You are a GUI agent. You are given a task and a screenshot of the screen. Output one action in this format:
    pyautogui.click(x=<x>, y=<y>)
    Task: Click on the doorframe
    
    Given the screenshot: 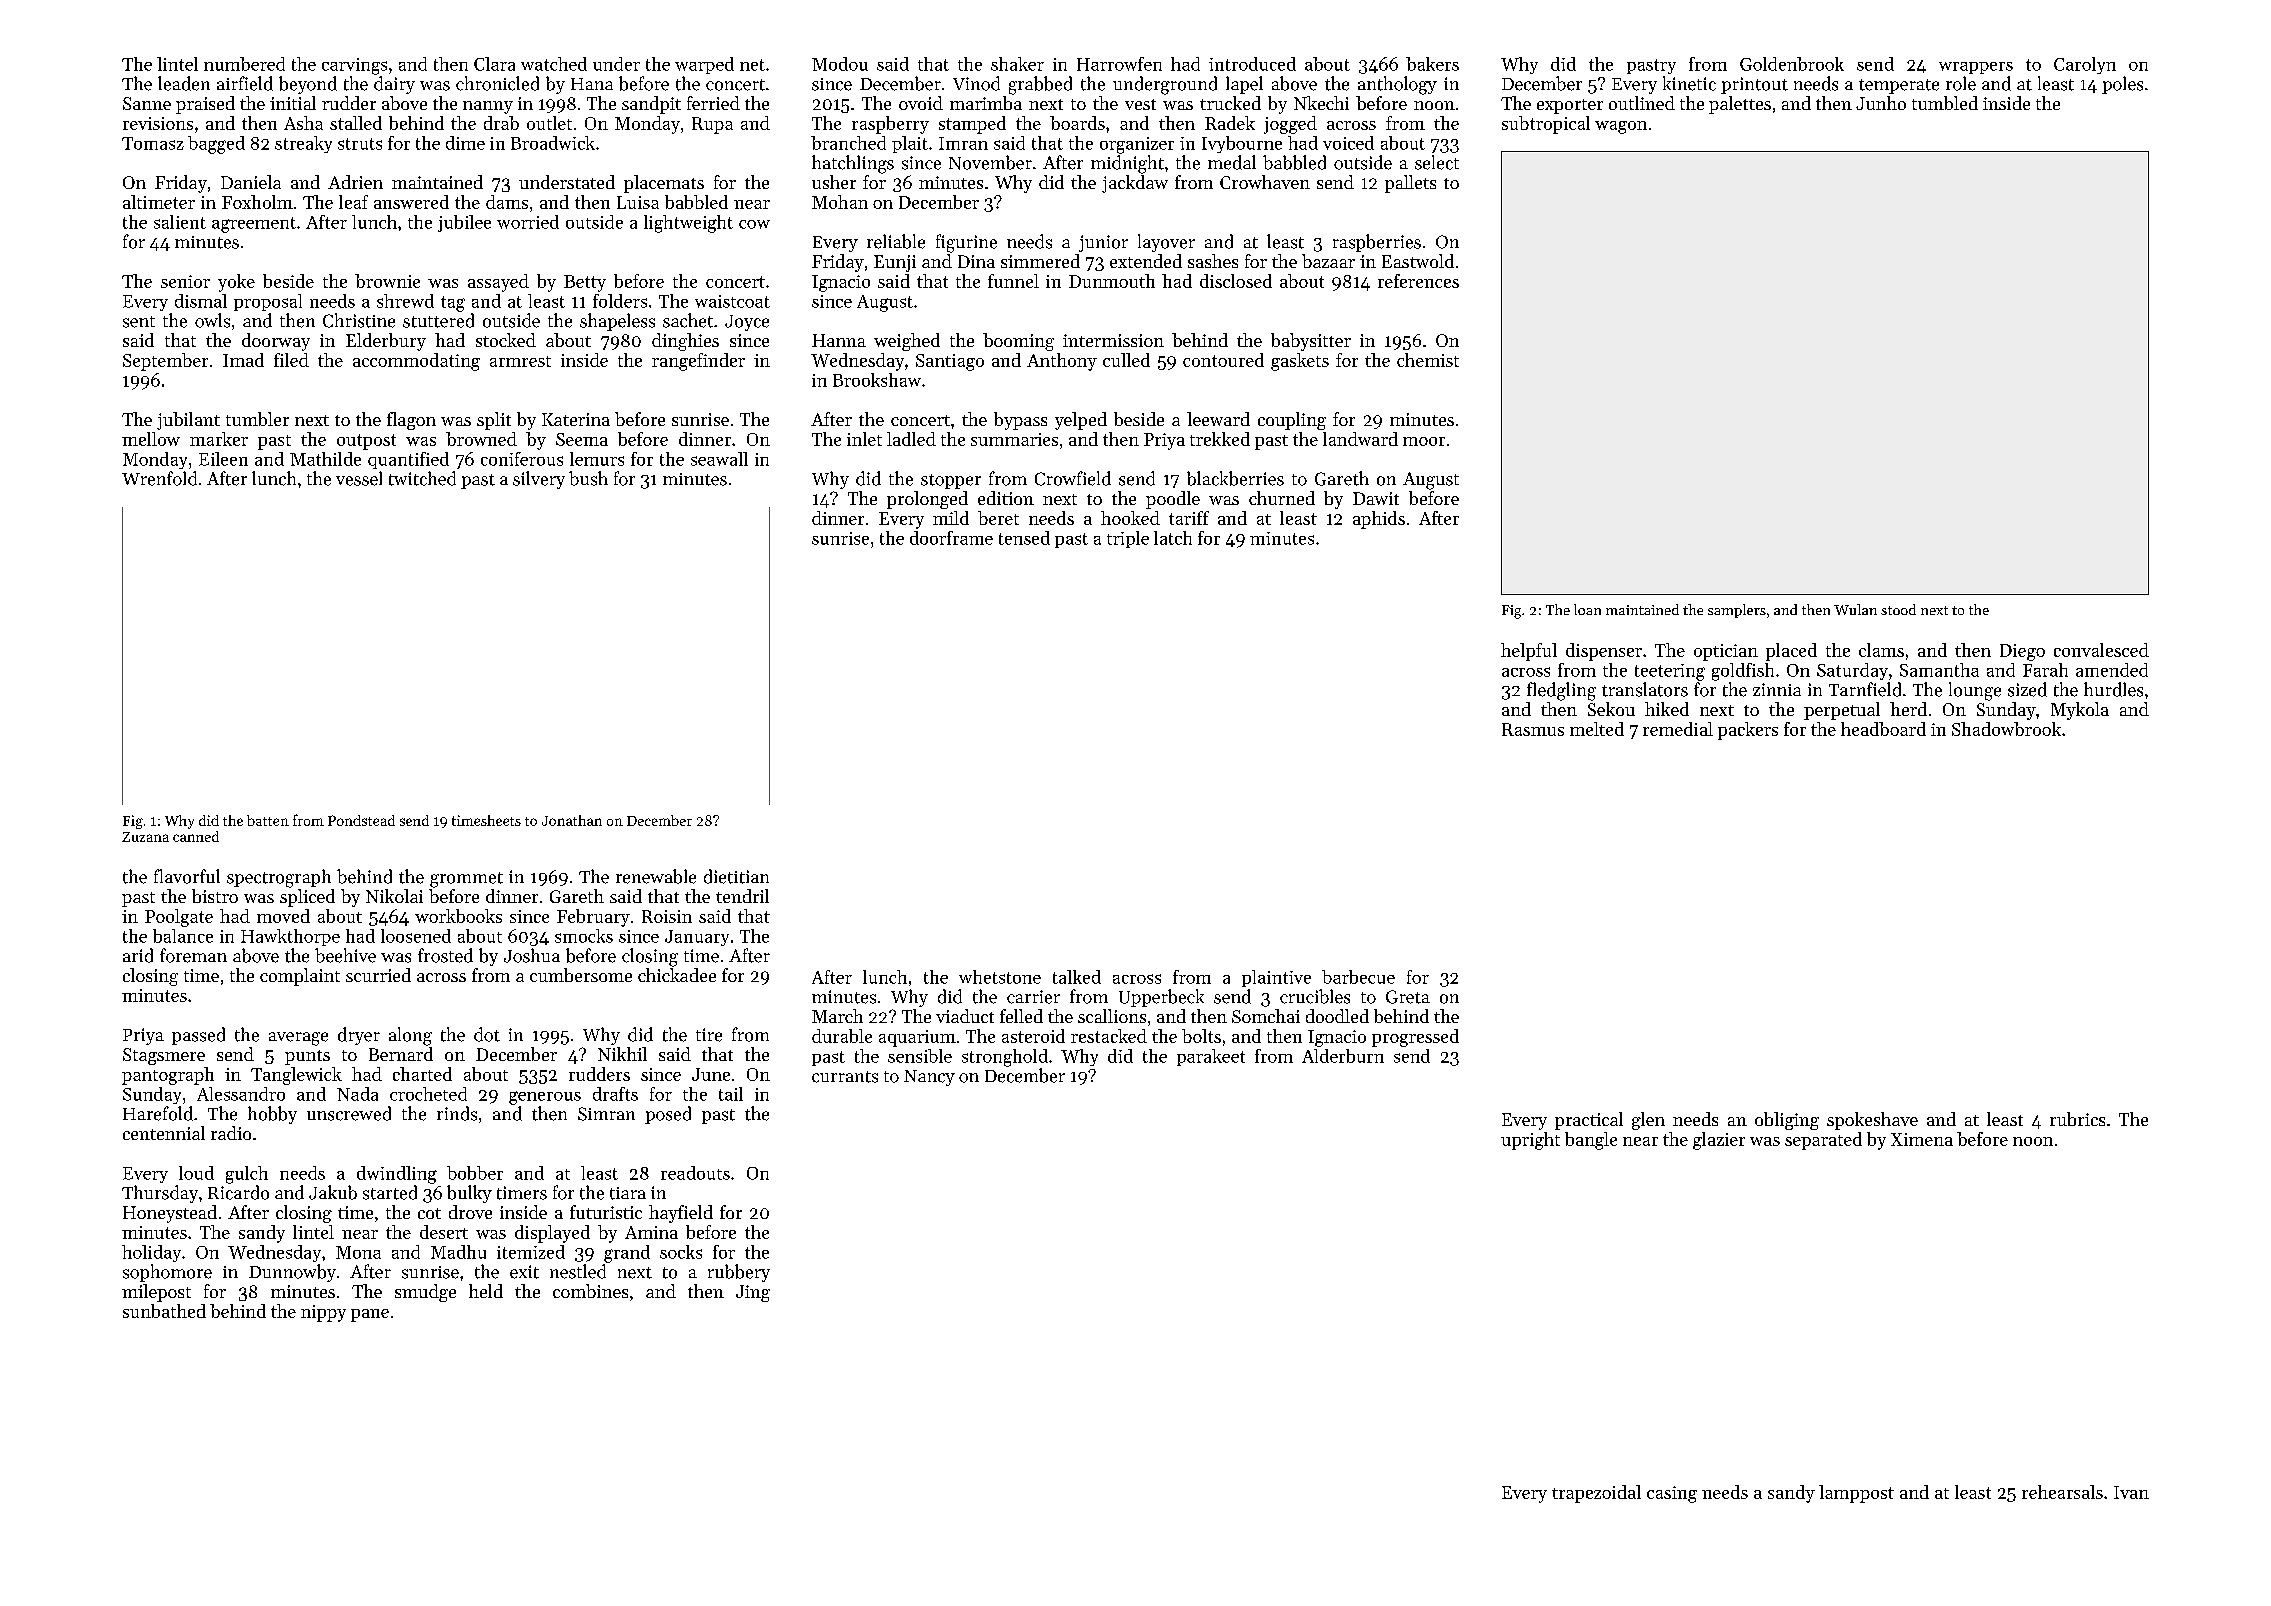 What is the action you would take?
    pyautogui.click(x=951, y=538)
